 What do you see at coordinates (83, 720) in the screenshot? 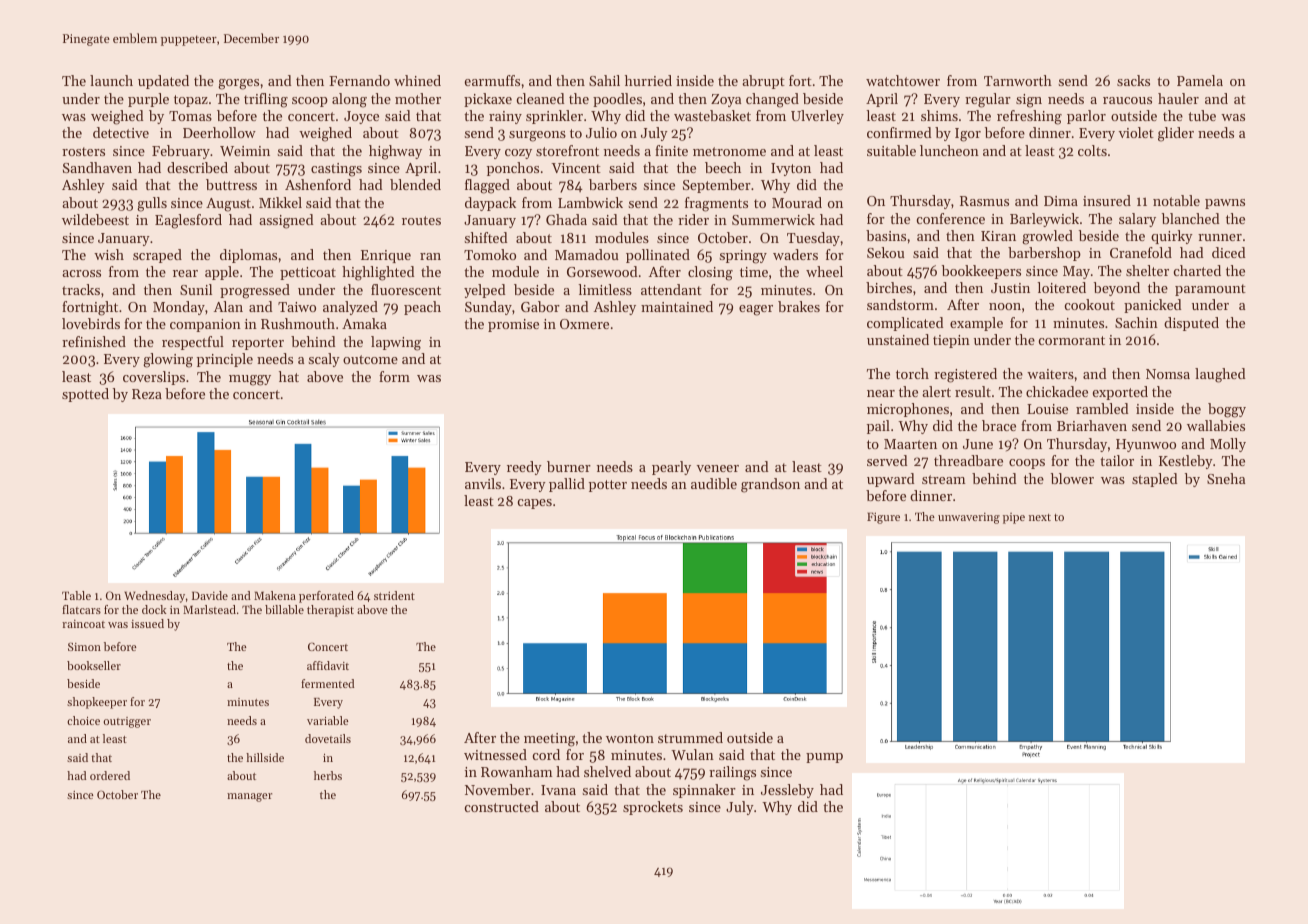
I see `choice` at bounding box center [83, 720].
